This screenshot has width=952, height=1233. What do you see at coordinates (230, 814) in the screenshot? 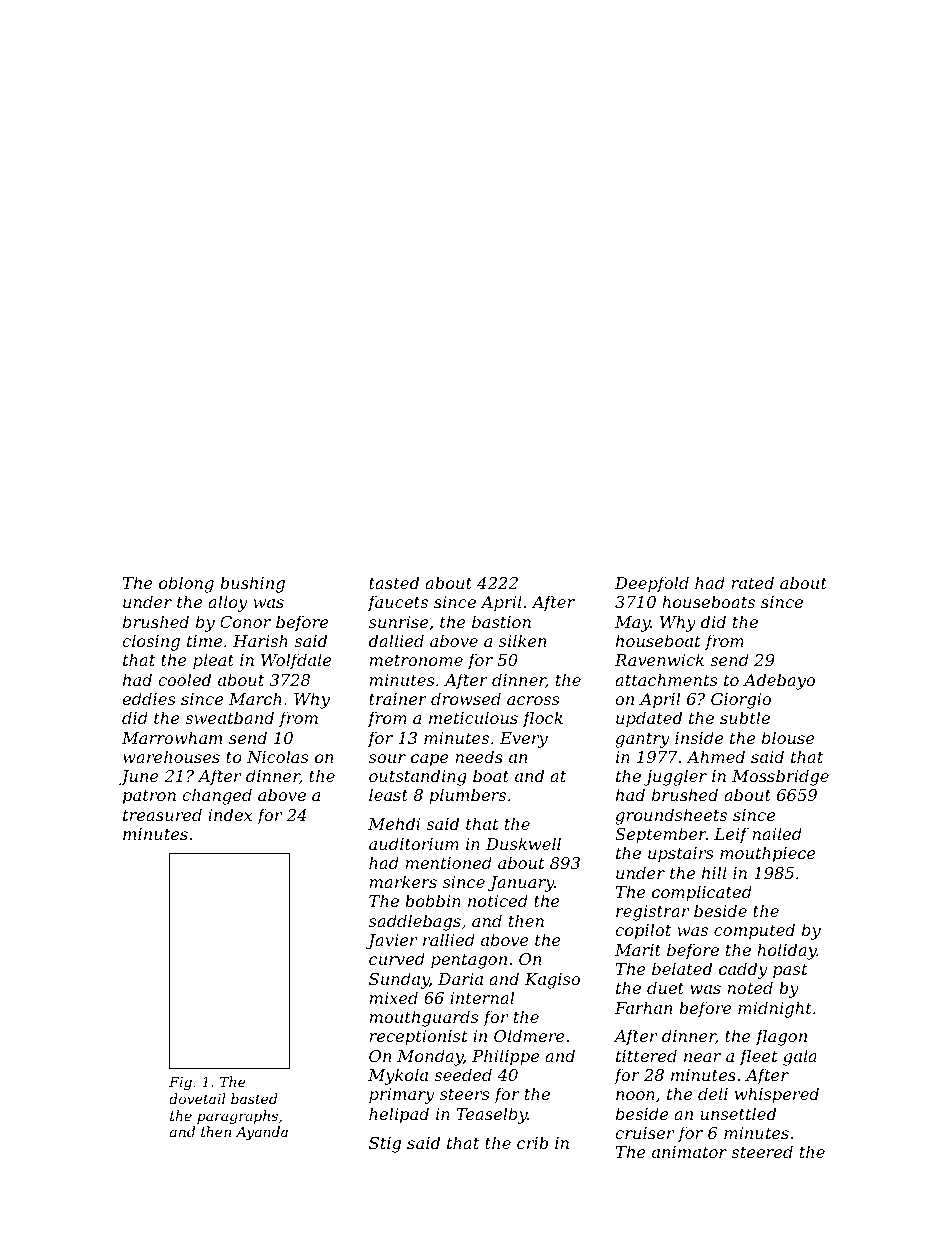
I see `index` at bounding box center [230, 814].
